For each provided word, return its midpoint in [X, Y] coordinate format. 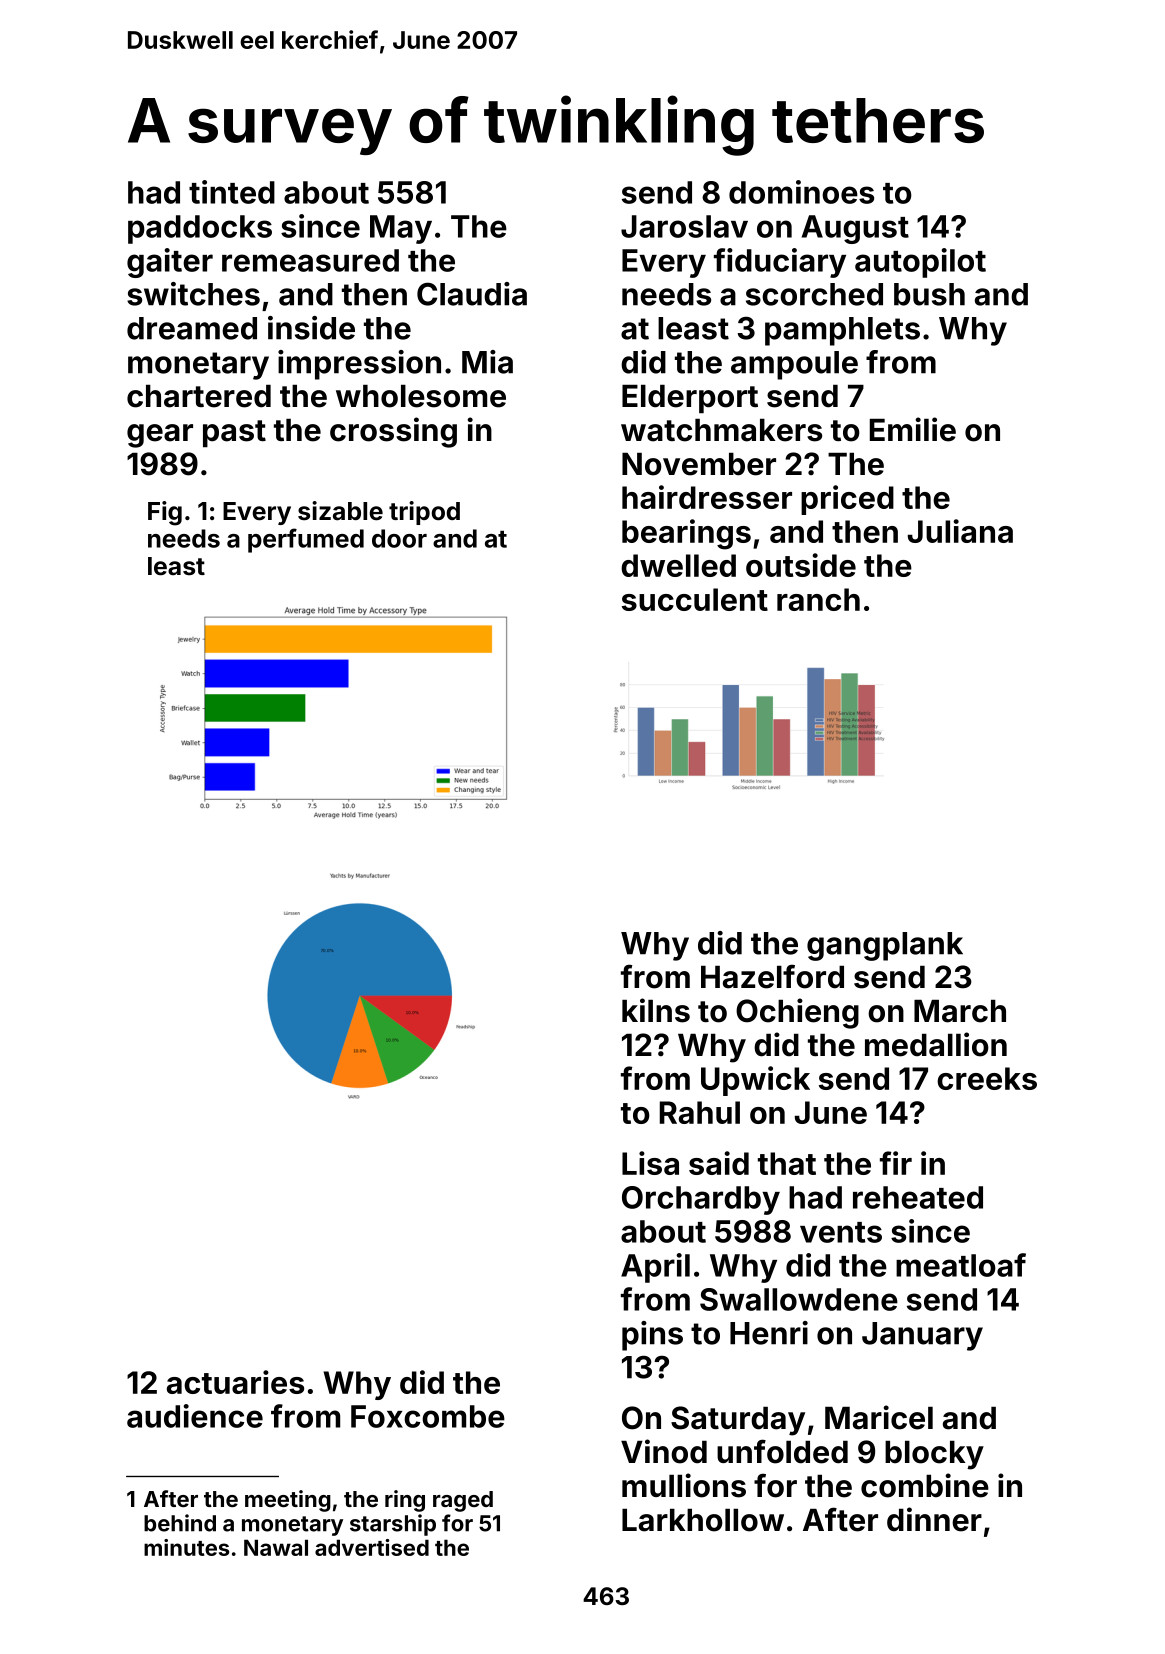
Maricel [879, 1417]
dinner [934, 1519]
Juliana [960, 531]
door [399, 538]
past [234, 433]
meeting [288, 1501]
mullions [684, 1485]
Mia [487, 362]
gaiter [170, 263]
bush [929, 294]
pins [652, 1336]
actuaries [235, 1382]
